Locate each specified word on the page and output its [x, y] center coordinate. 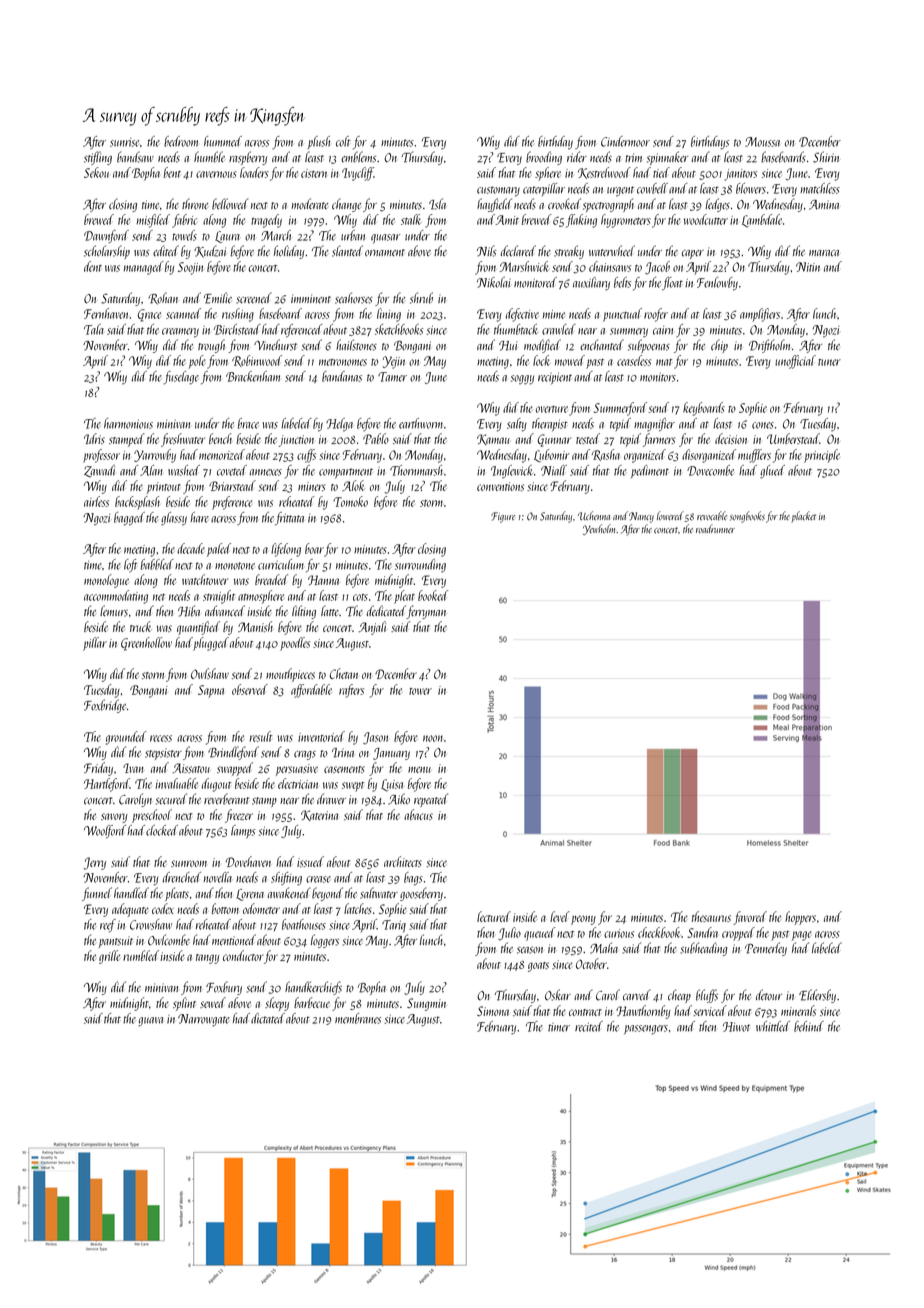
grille [109, 957]
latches [358, 908]
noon [433, 738]
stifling [98, 158]
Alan [151, 470]
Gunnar [554, 440]
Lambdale [762, 221]
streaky [569, 252]
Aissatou [191, 768]
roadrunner [715, 529]
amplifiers [760, 315]
